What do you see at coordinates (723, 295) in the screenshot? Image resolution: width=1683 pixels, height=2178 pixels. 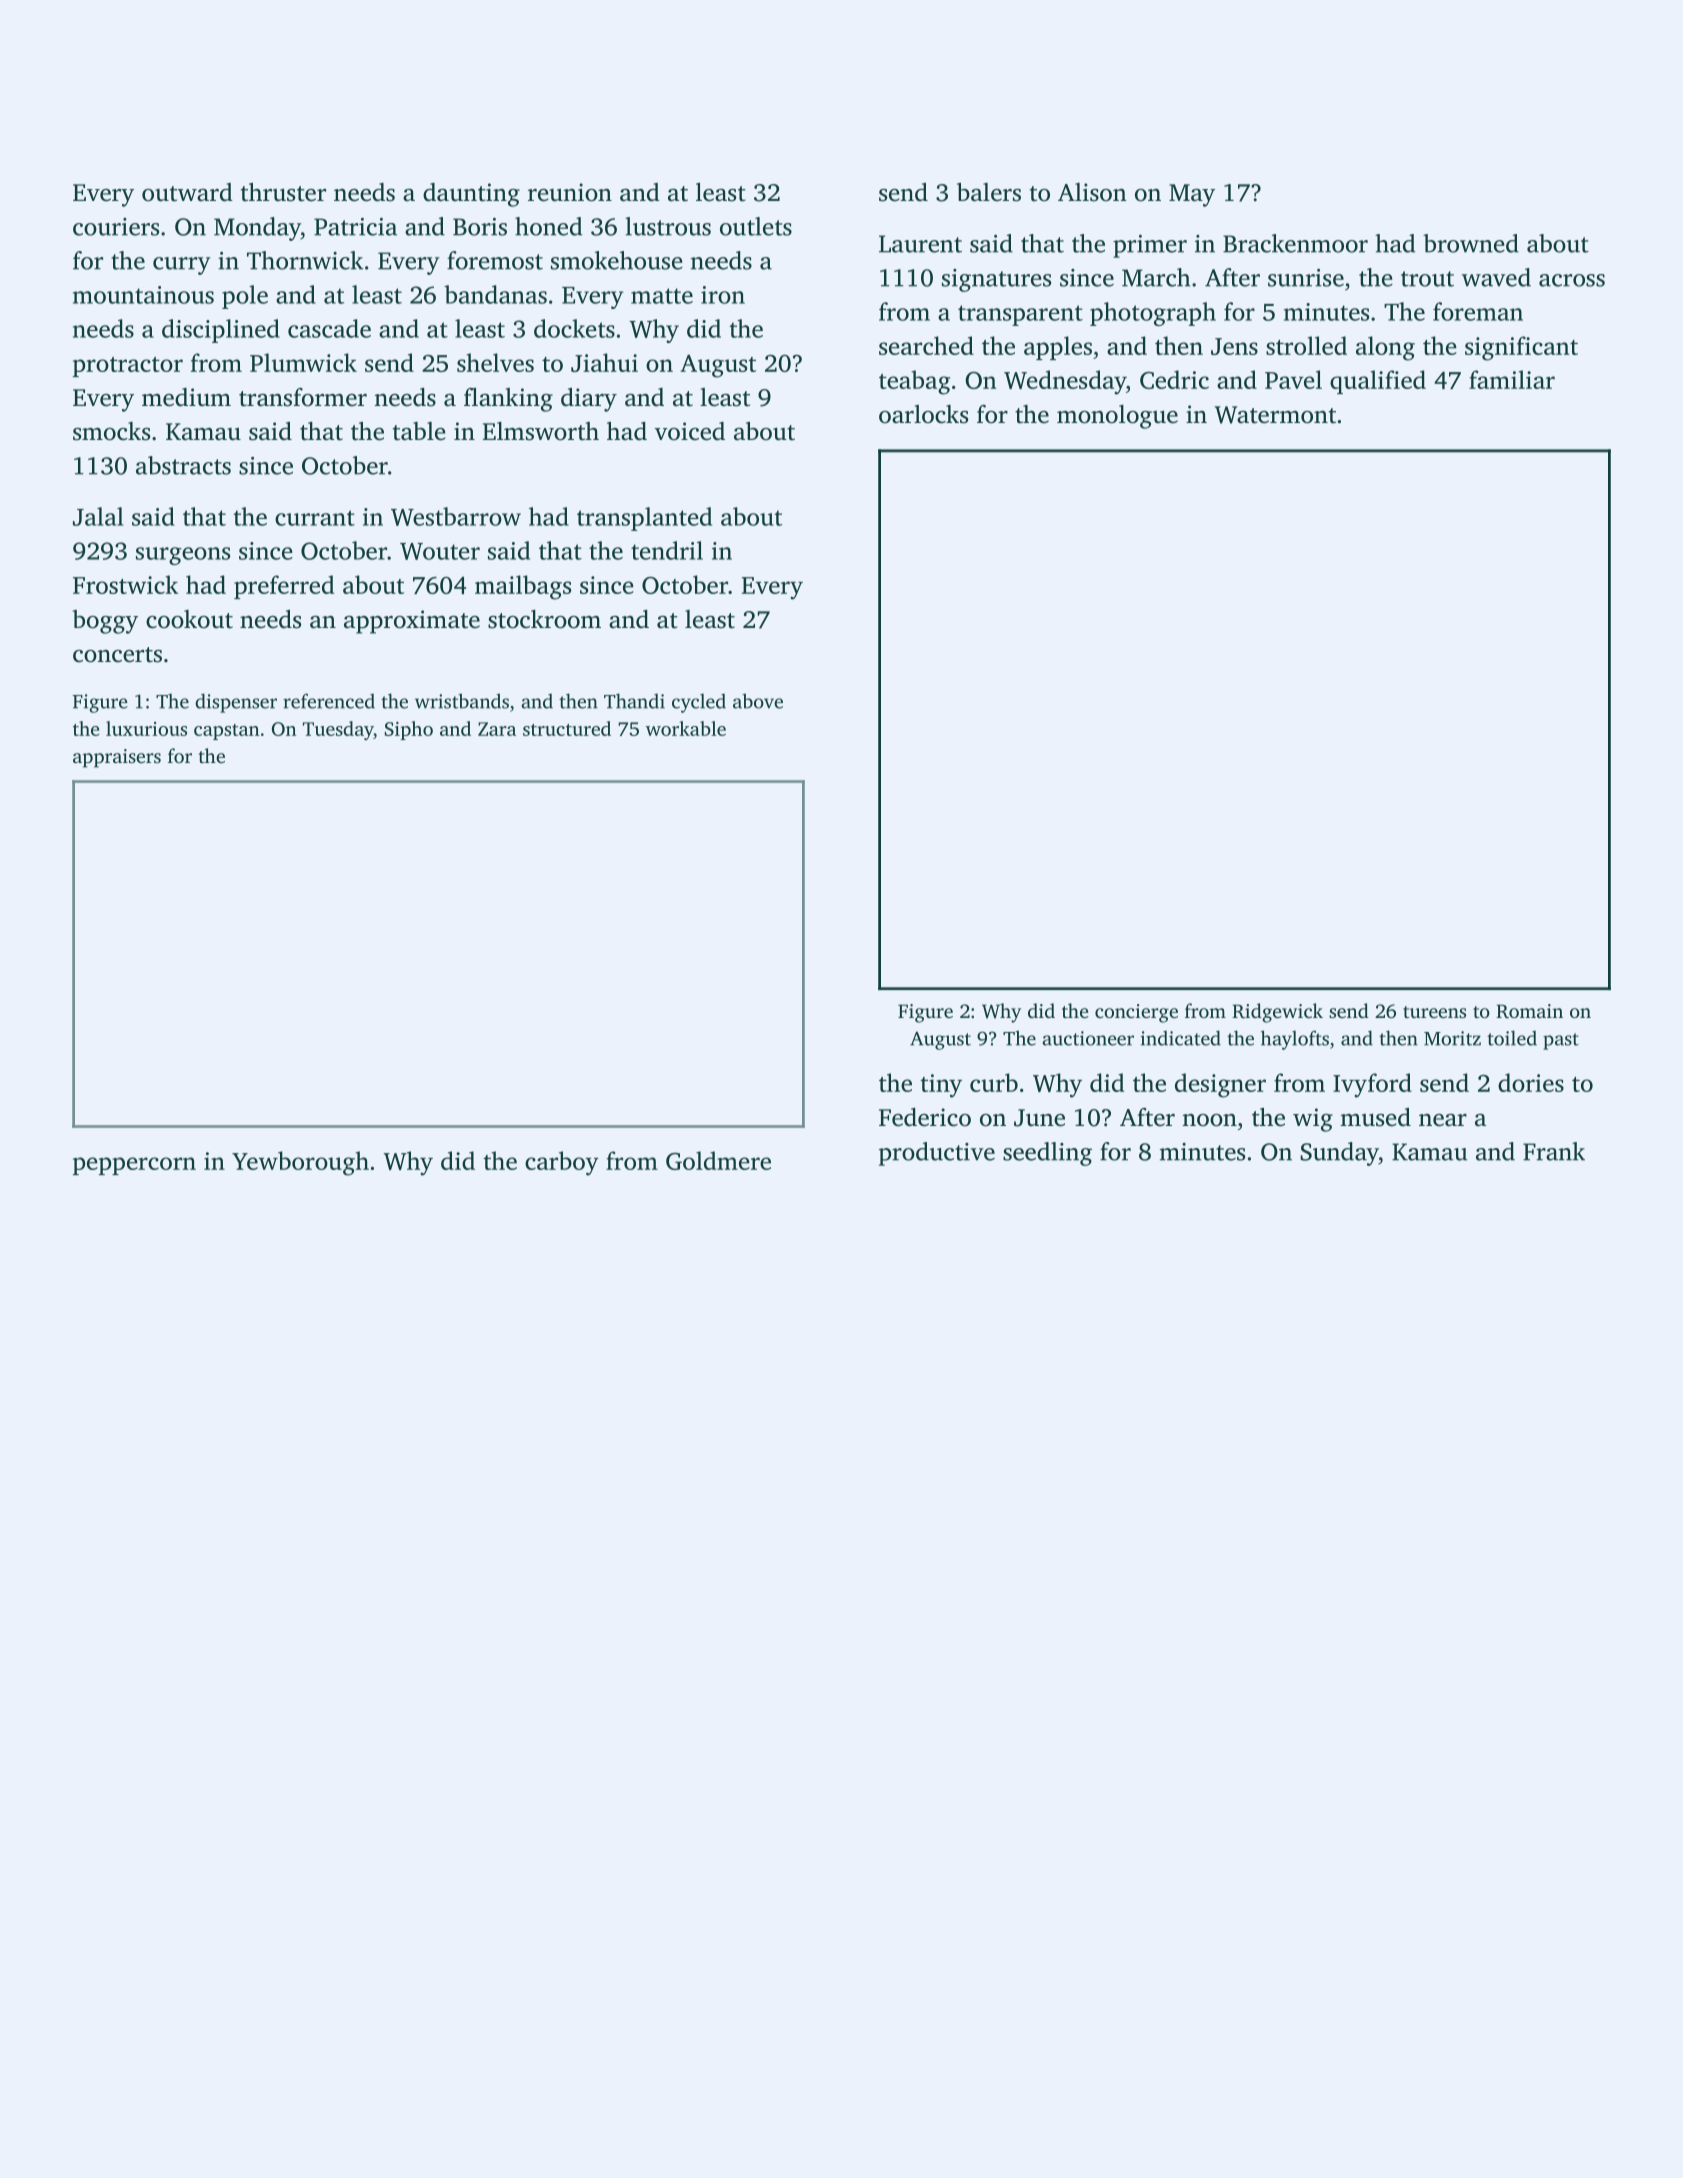 I see `iron` at bounding box center [723, 295].
